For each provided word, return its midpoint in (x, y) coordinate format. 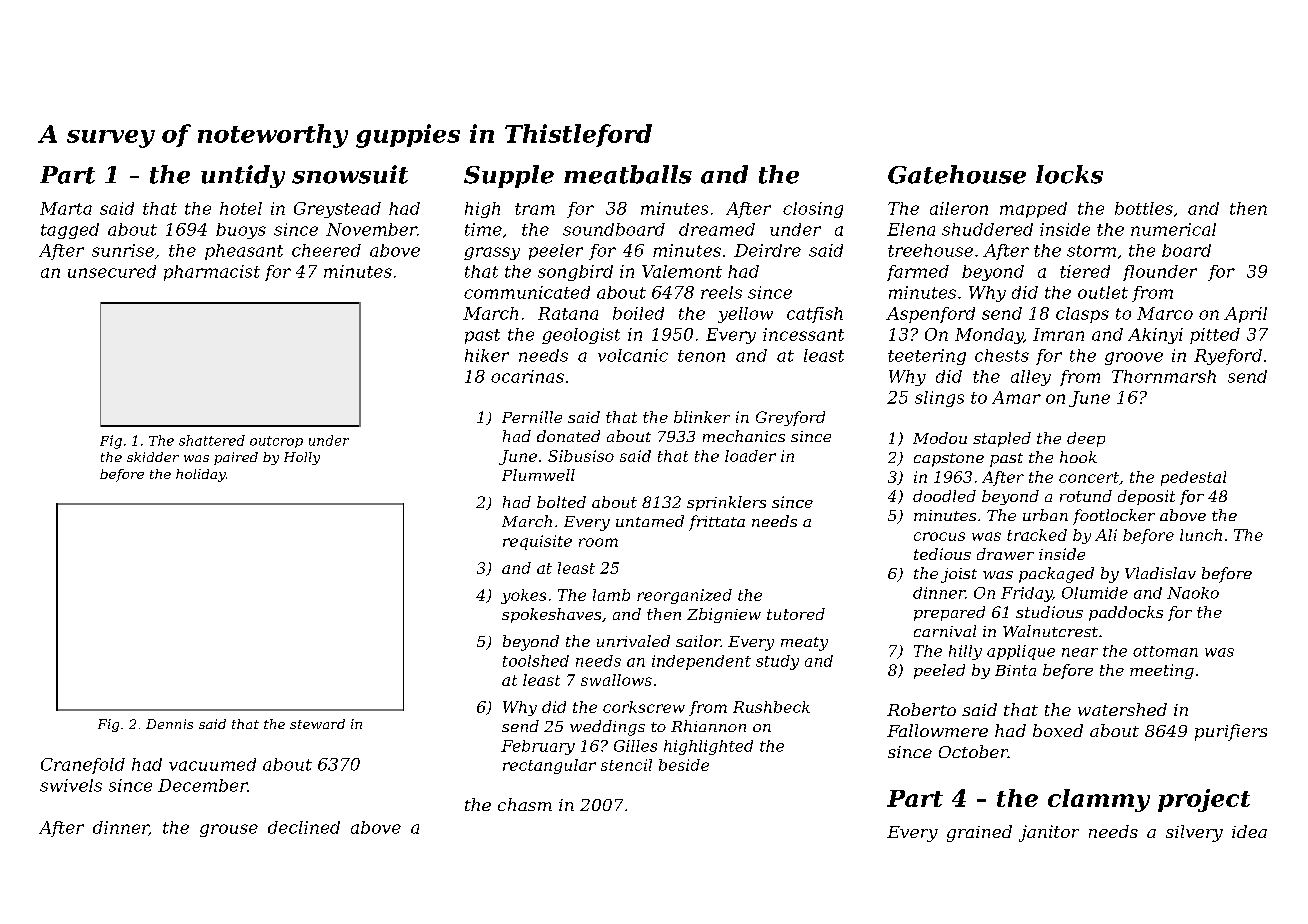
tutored (796, 614)
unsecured (112, 271)
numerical (1173, 229)
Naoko (1193, 593)
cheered (326, 250)
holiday (201, 475)
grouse (229, 830)
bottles (1144, 208)
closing (813, 210)
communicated (527, 292)
